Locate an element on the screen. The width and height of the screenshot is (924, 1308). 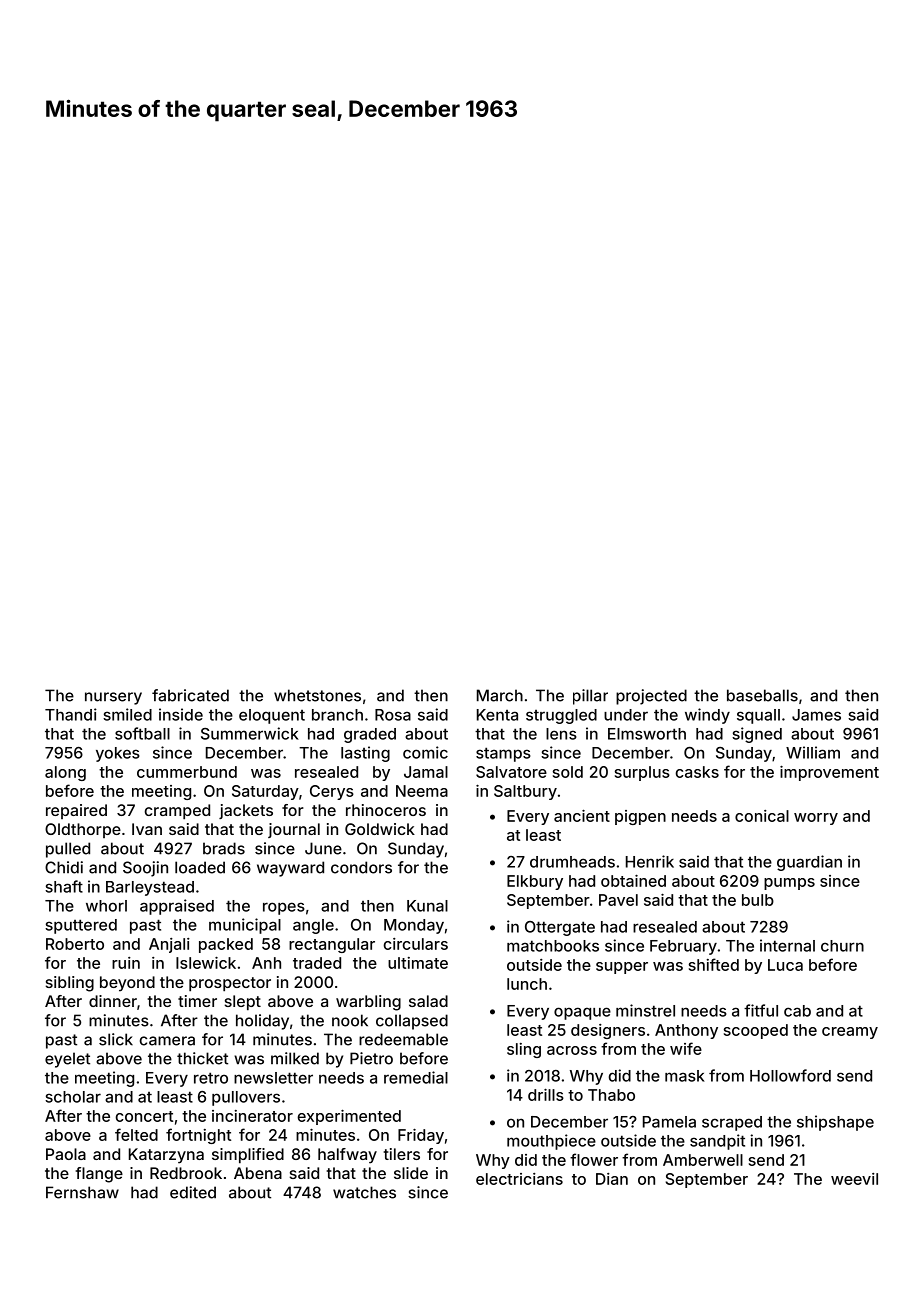
March is located at coordinates (500, 695).
